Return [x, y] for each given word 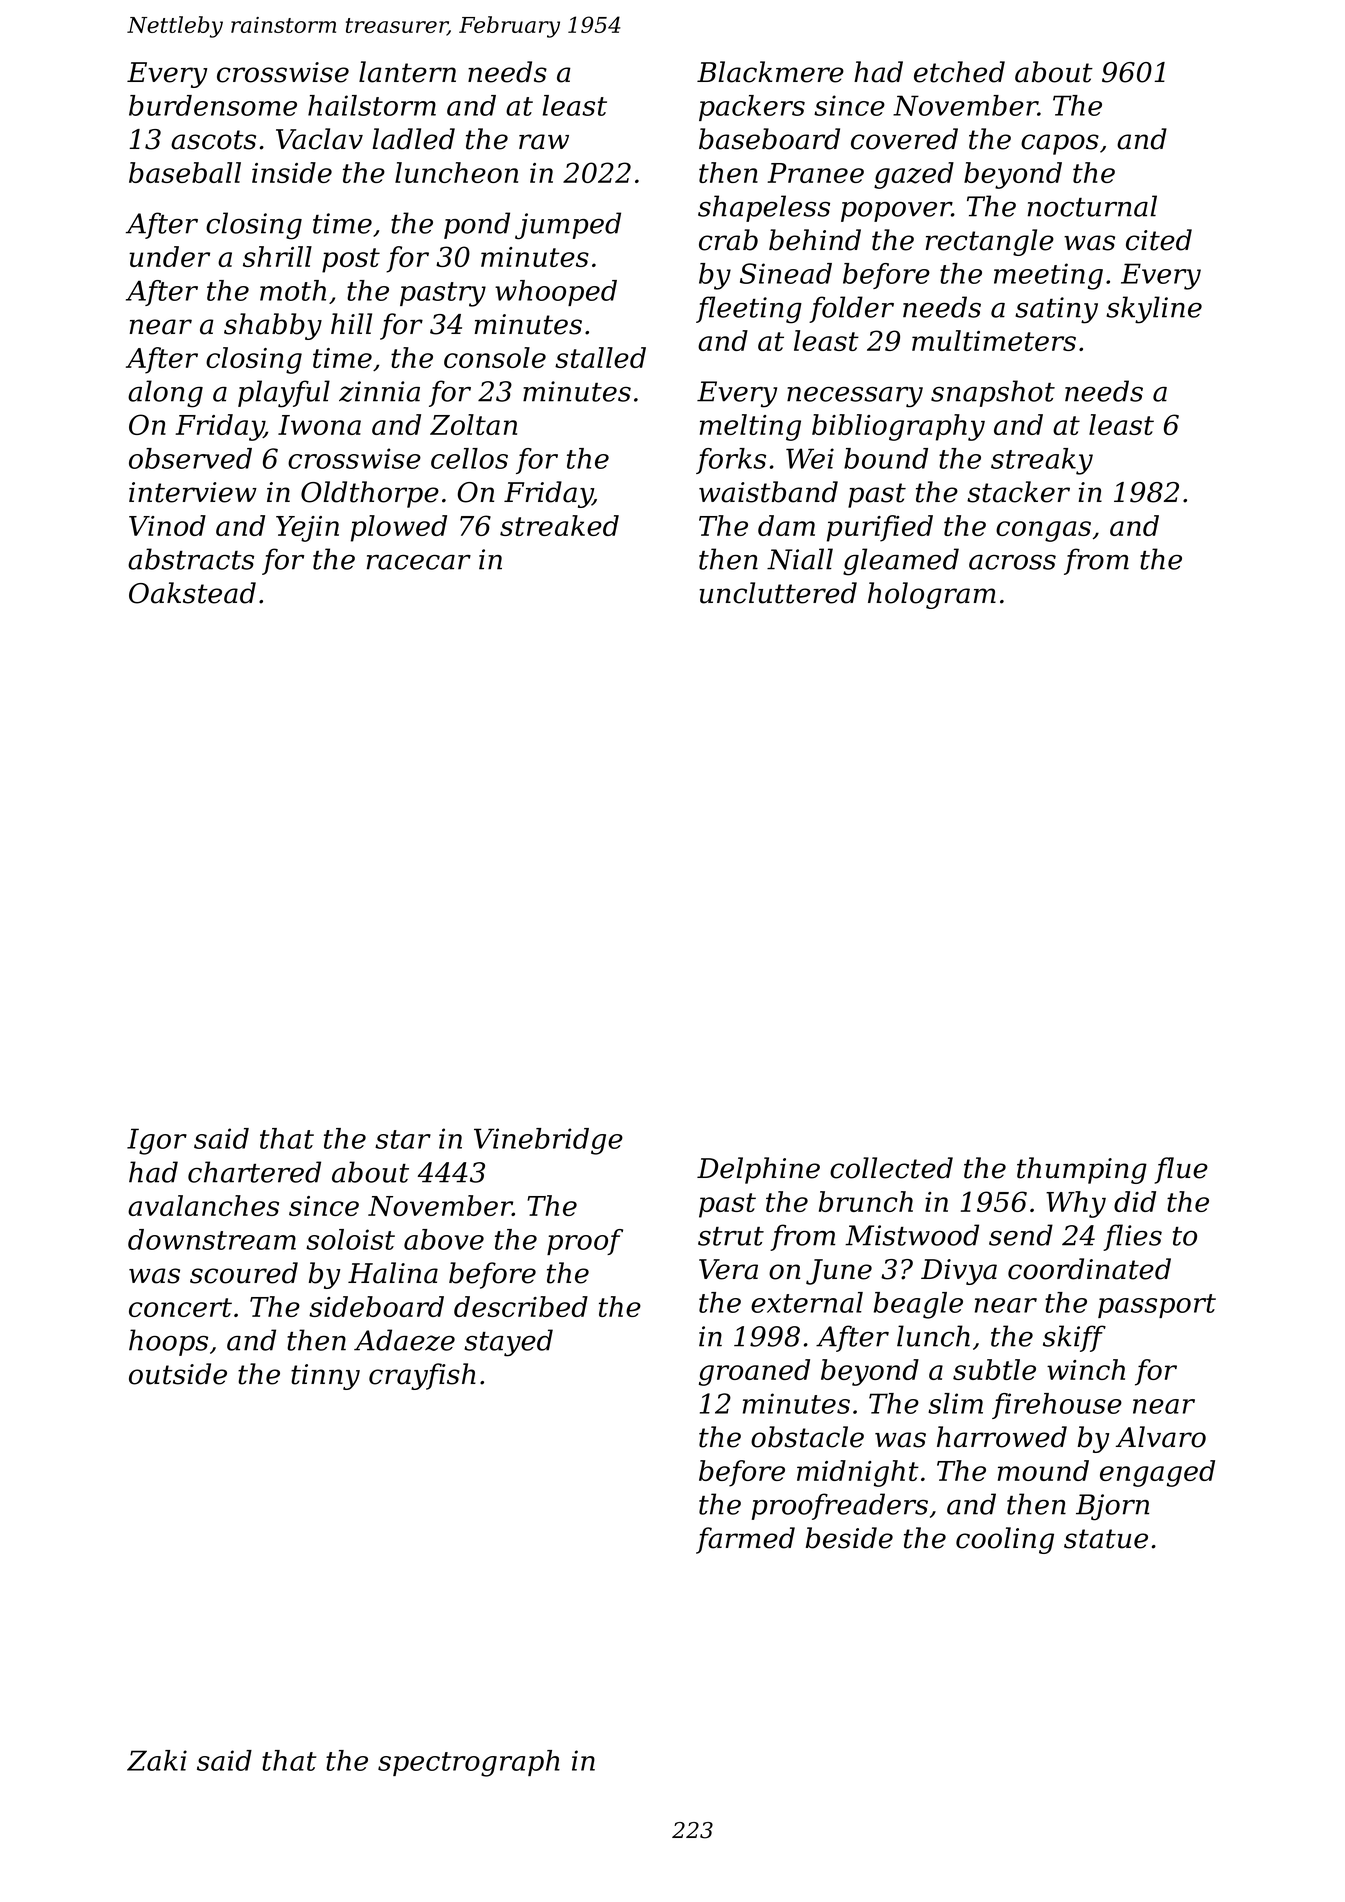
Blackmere [770, 72]
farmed [745, 1540]
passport [1157, 1306]
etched [959, 72]
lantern [407, 72]
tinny [325, 1377]
